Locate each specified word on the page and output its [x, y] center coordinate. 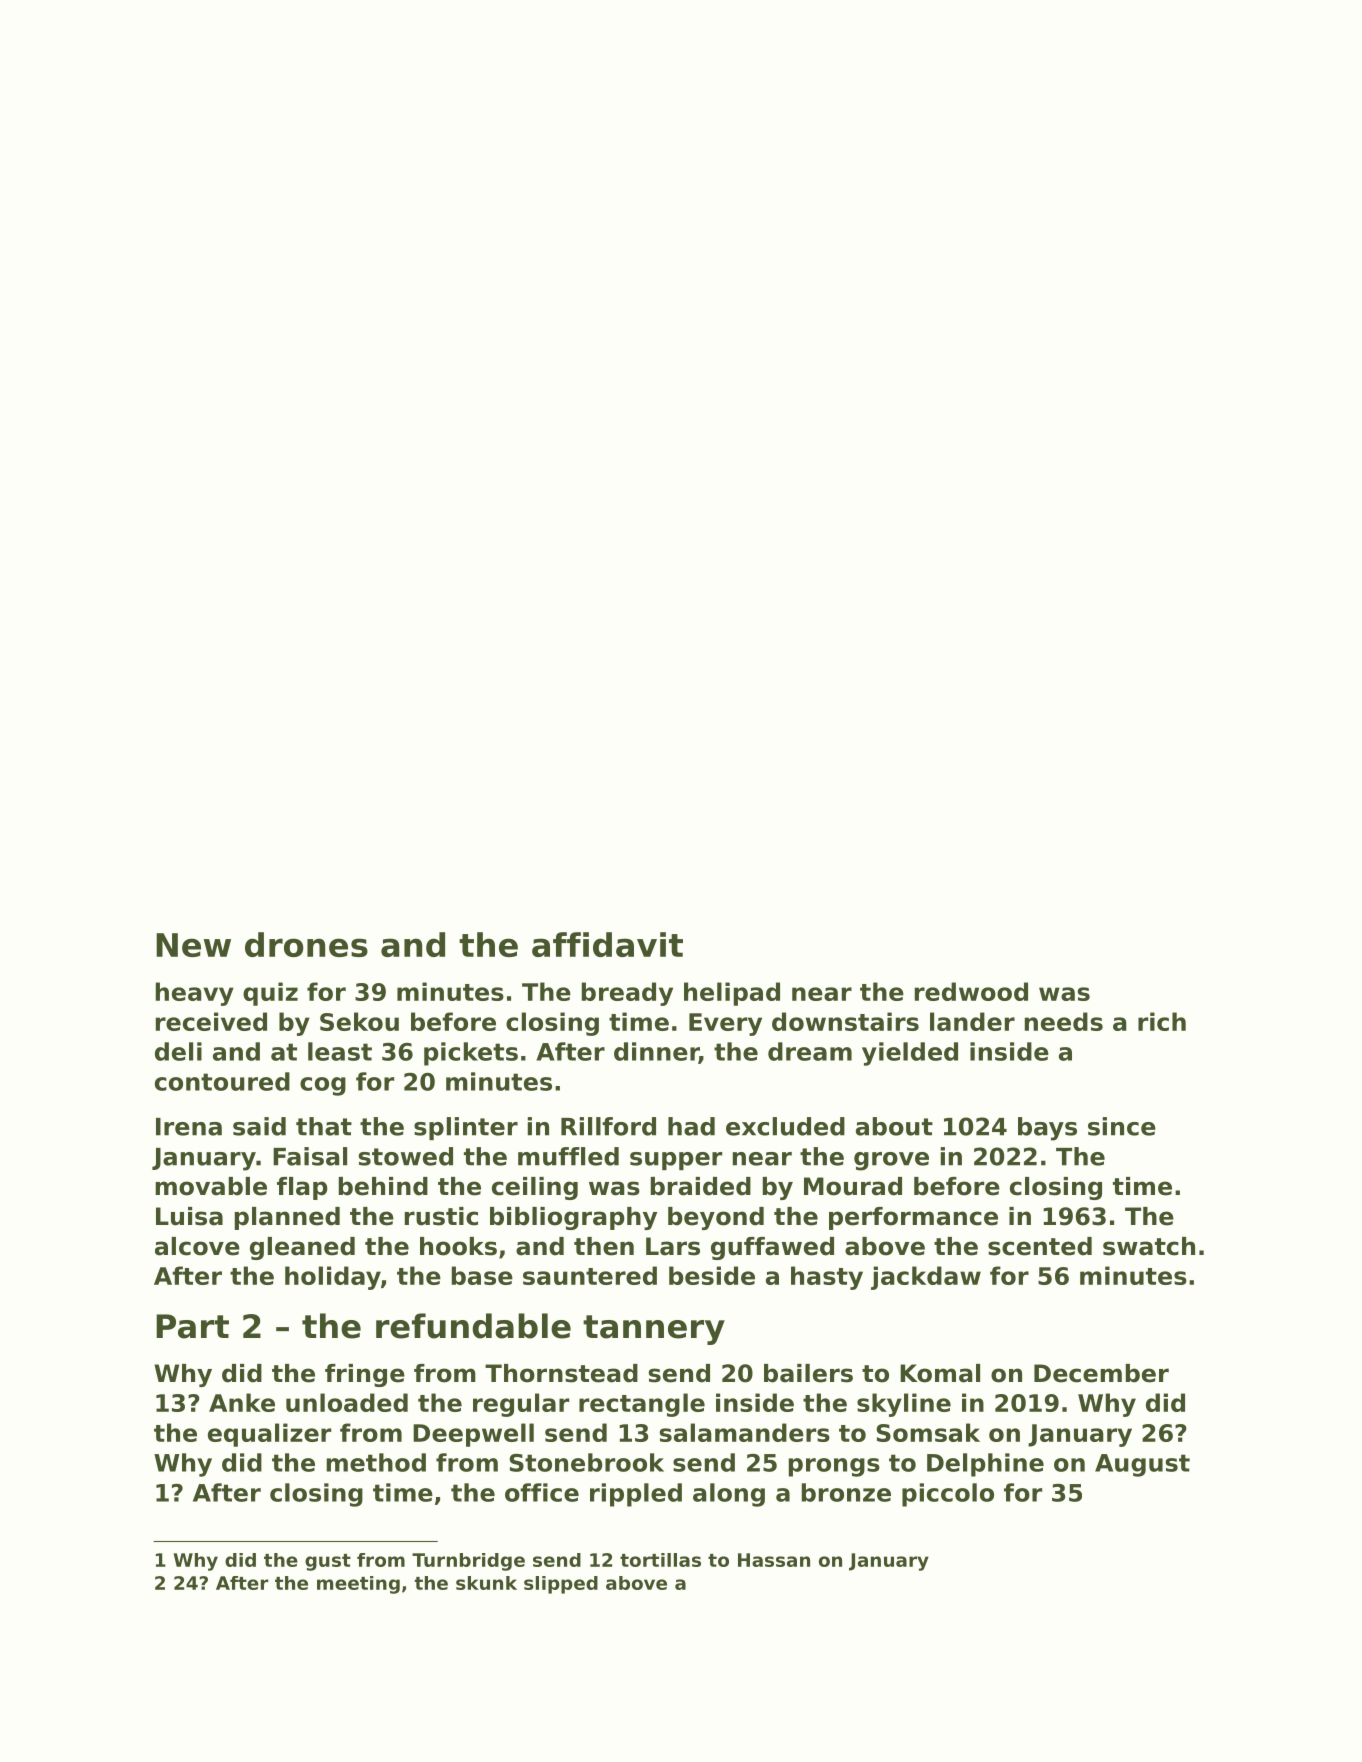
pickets [471, 1054]
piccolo [948, 1495]
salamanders [745, 1432]
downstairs [845, 1021]
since [1122, 1126]
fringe [365, 1375]
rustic [441, 1216]
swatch [1149, 1246]
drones [306, 944]
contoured [222, 1081]
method [376, 1462]
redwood [971, 991]
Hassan [774, 1560]
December [1101, 1373]
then [604, 1246]
